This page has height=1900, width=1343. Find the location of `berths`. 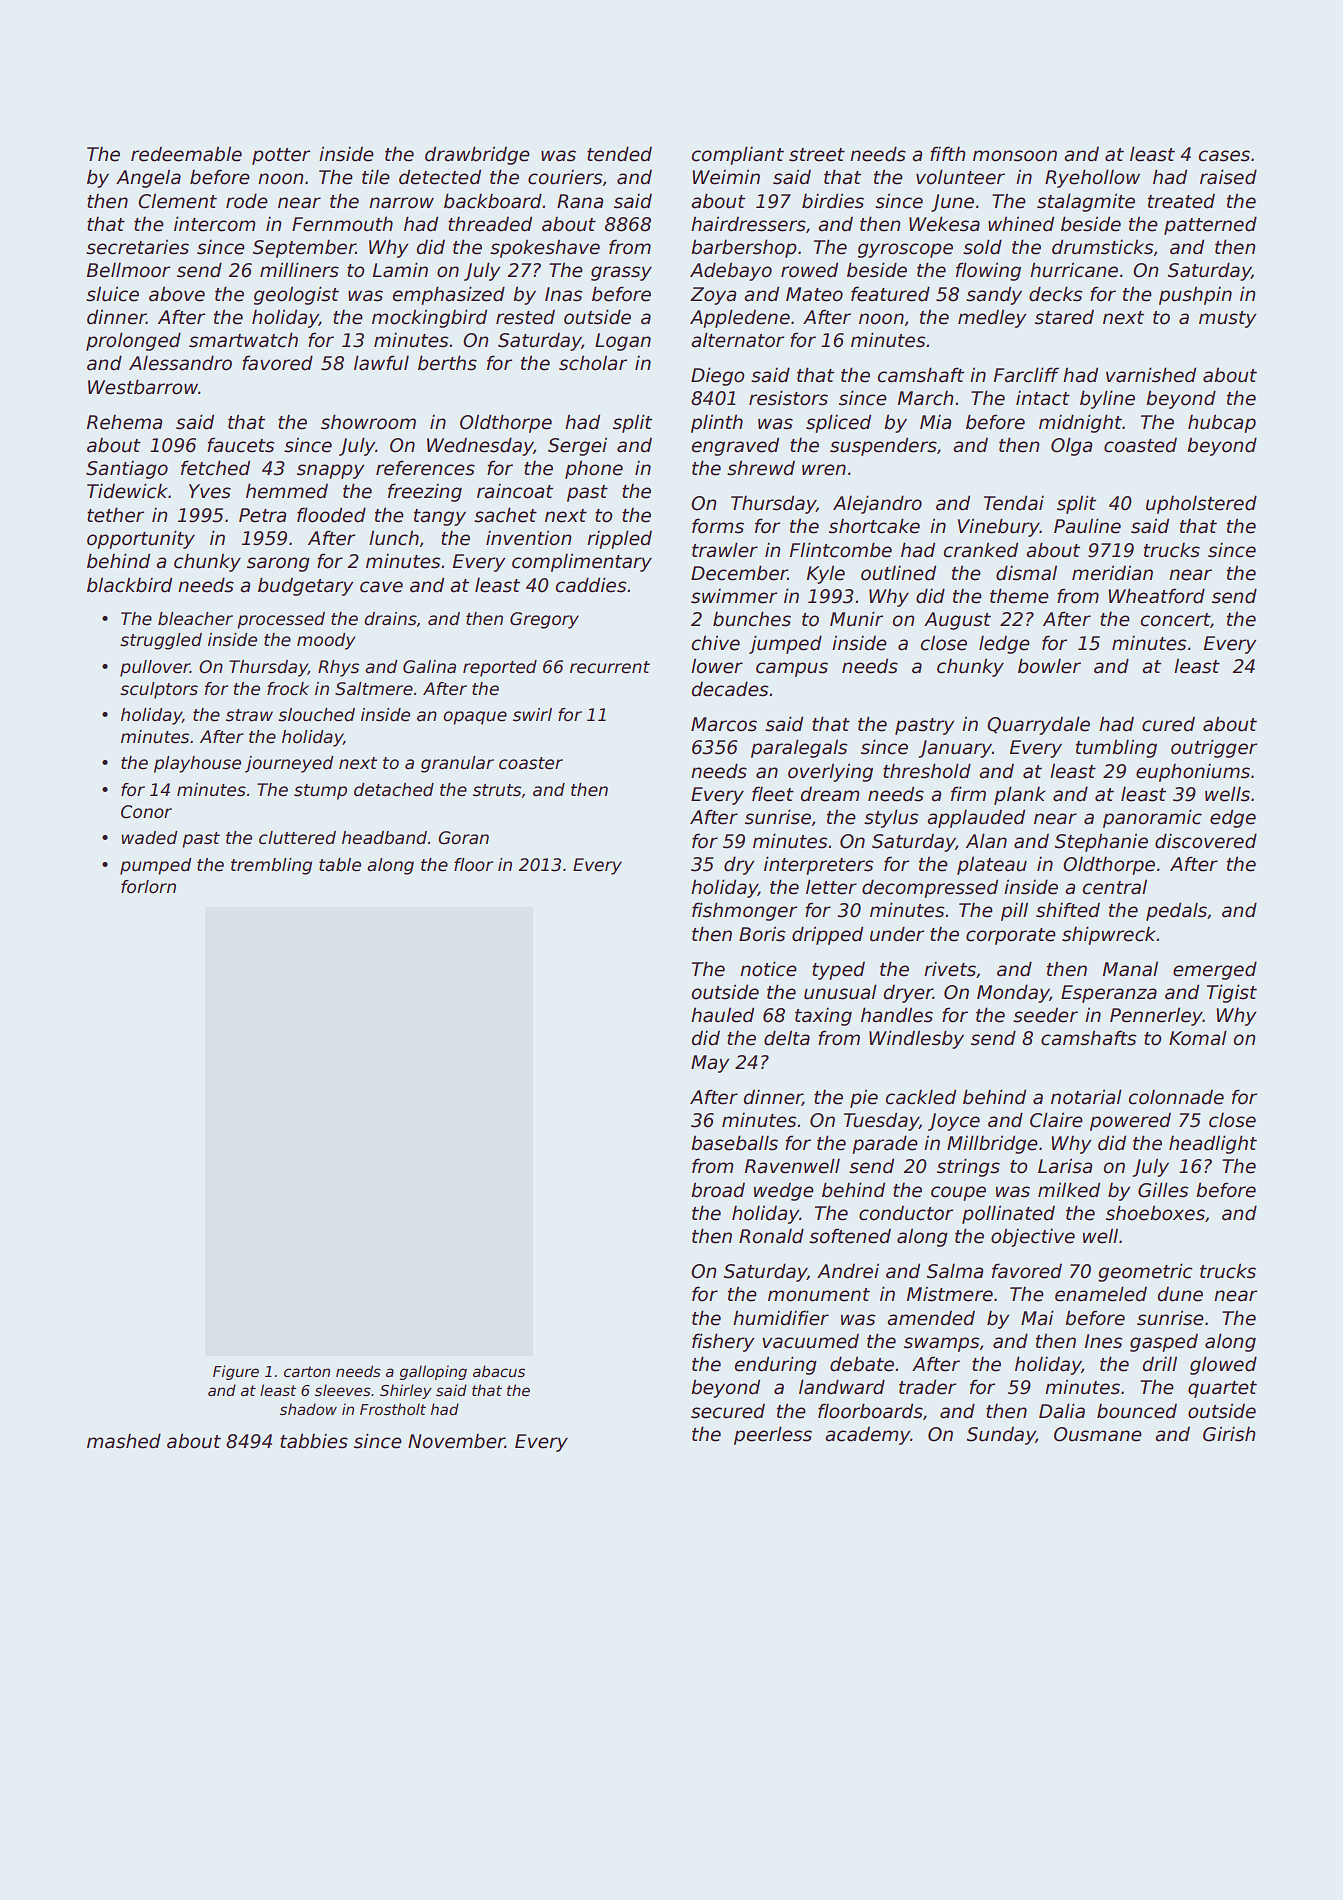

berths is located at coordinates (447, 363).
